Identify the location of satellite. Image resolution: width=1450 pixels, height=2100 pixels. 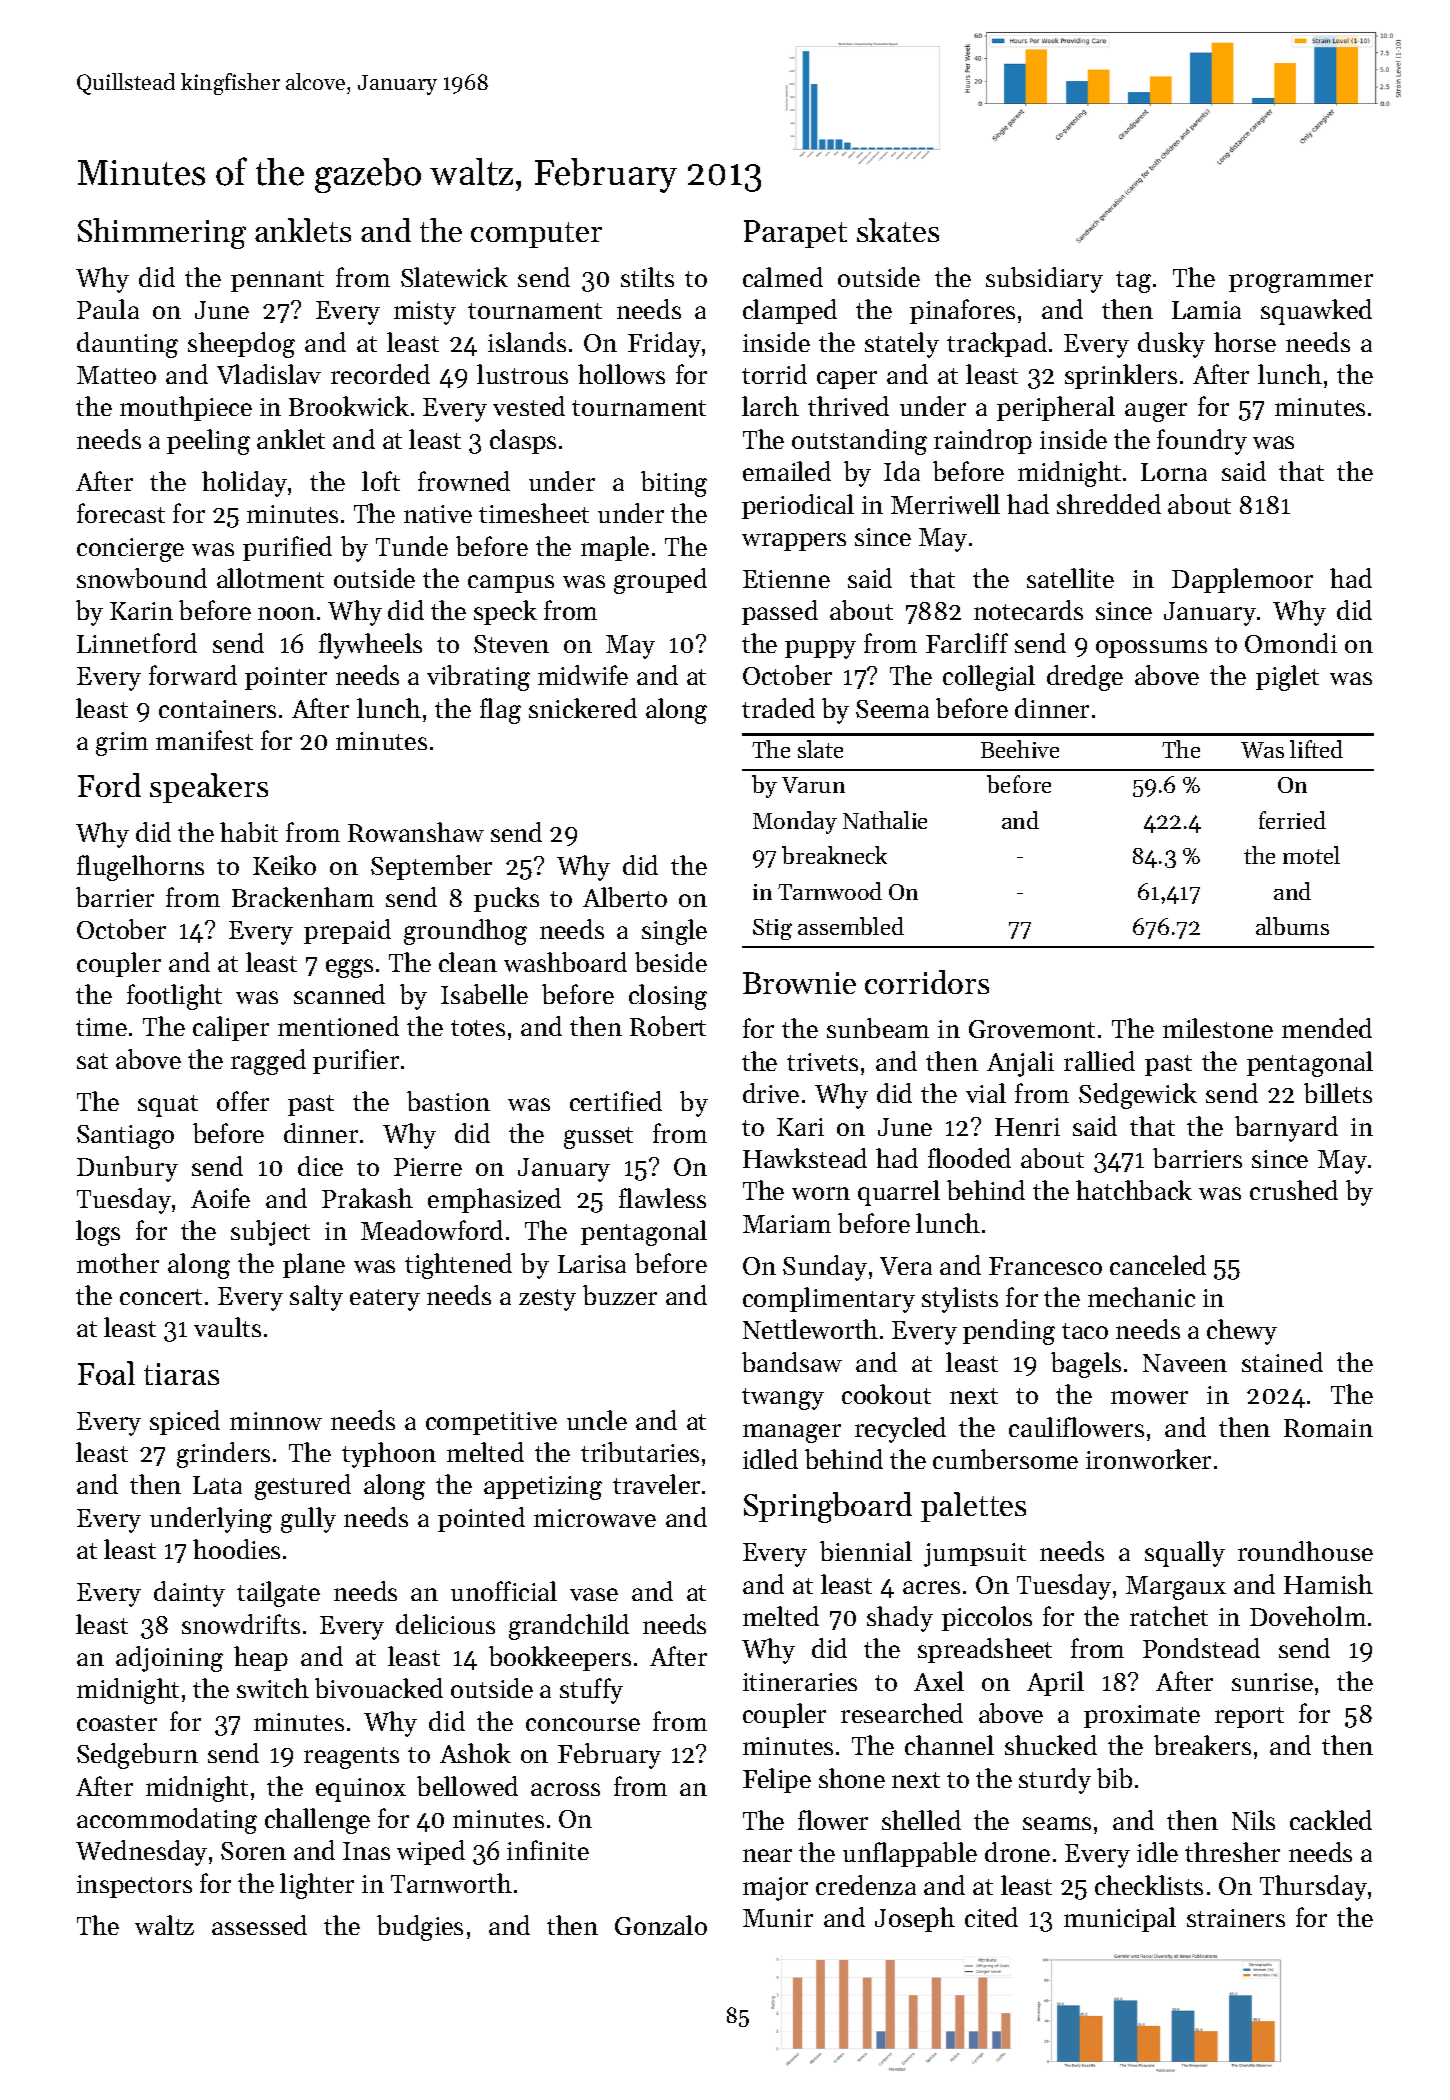
(1070, 578).
